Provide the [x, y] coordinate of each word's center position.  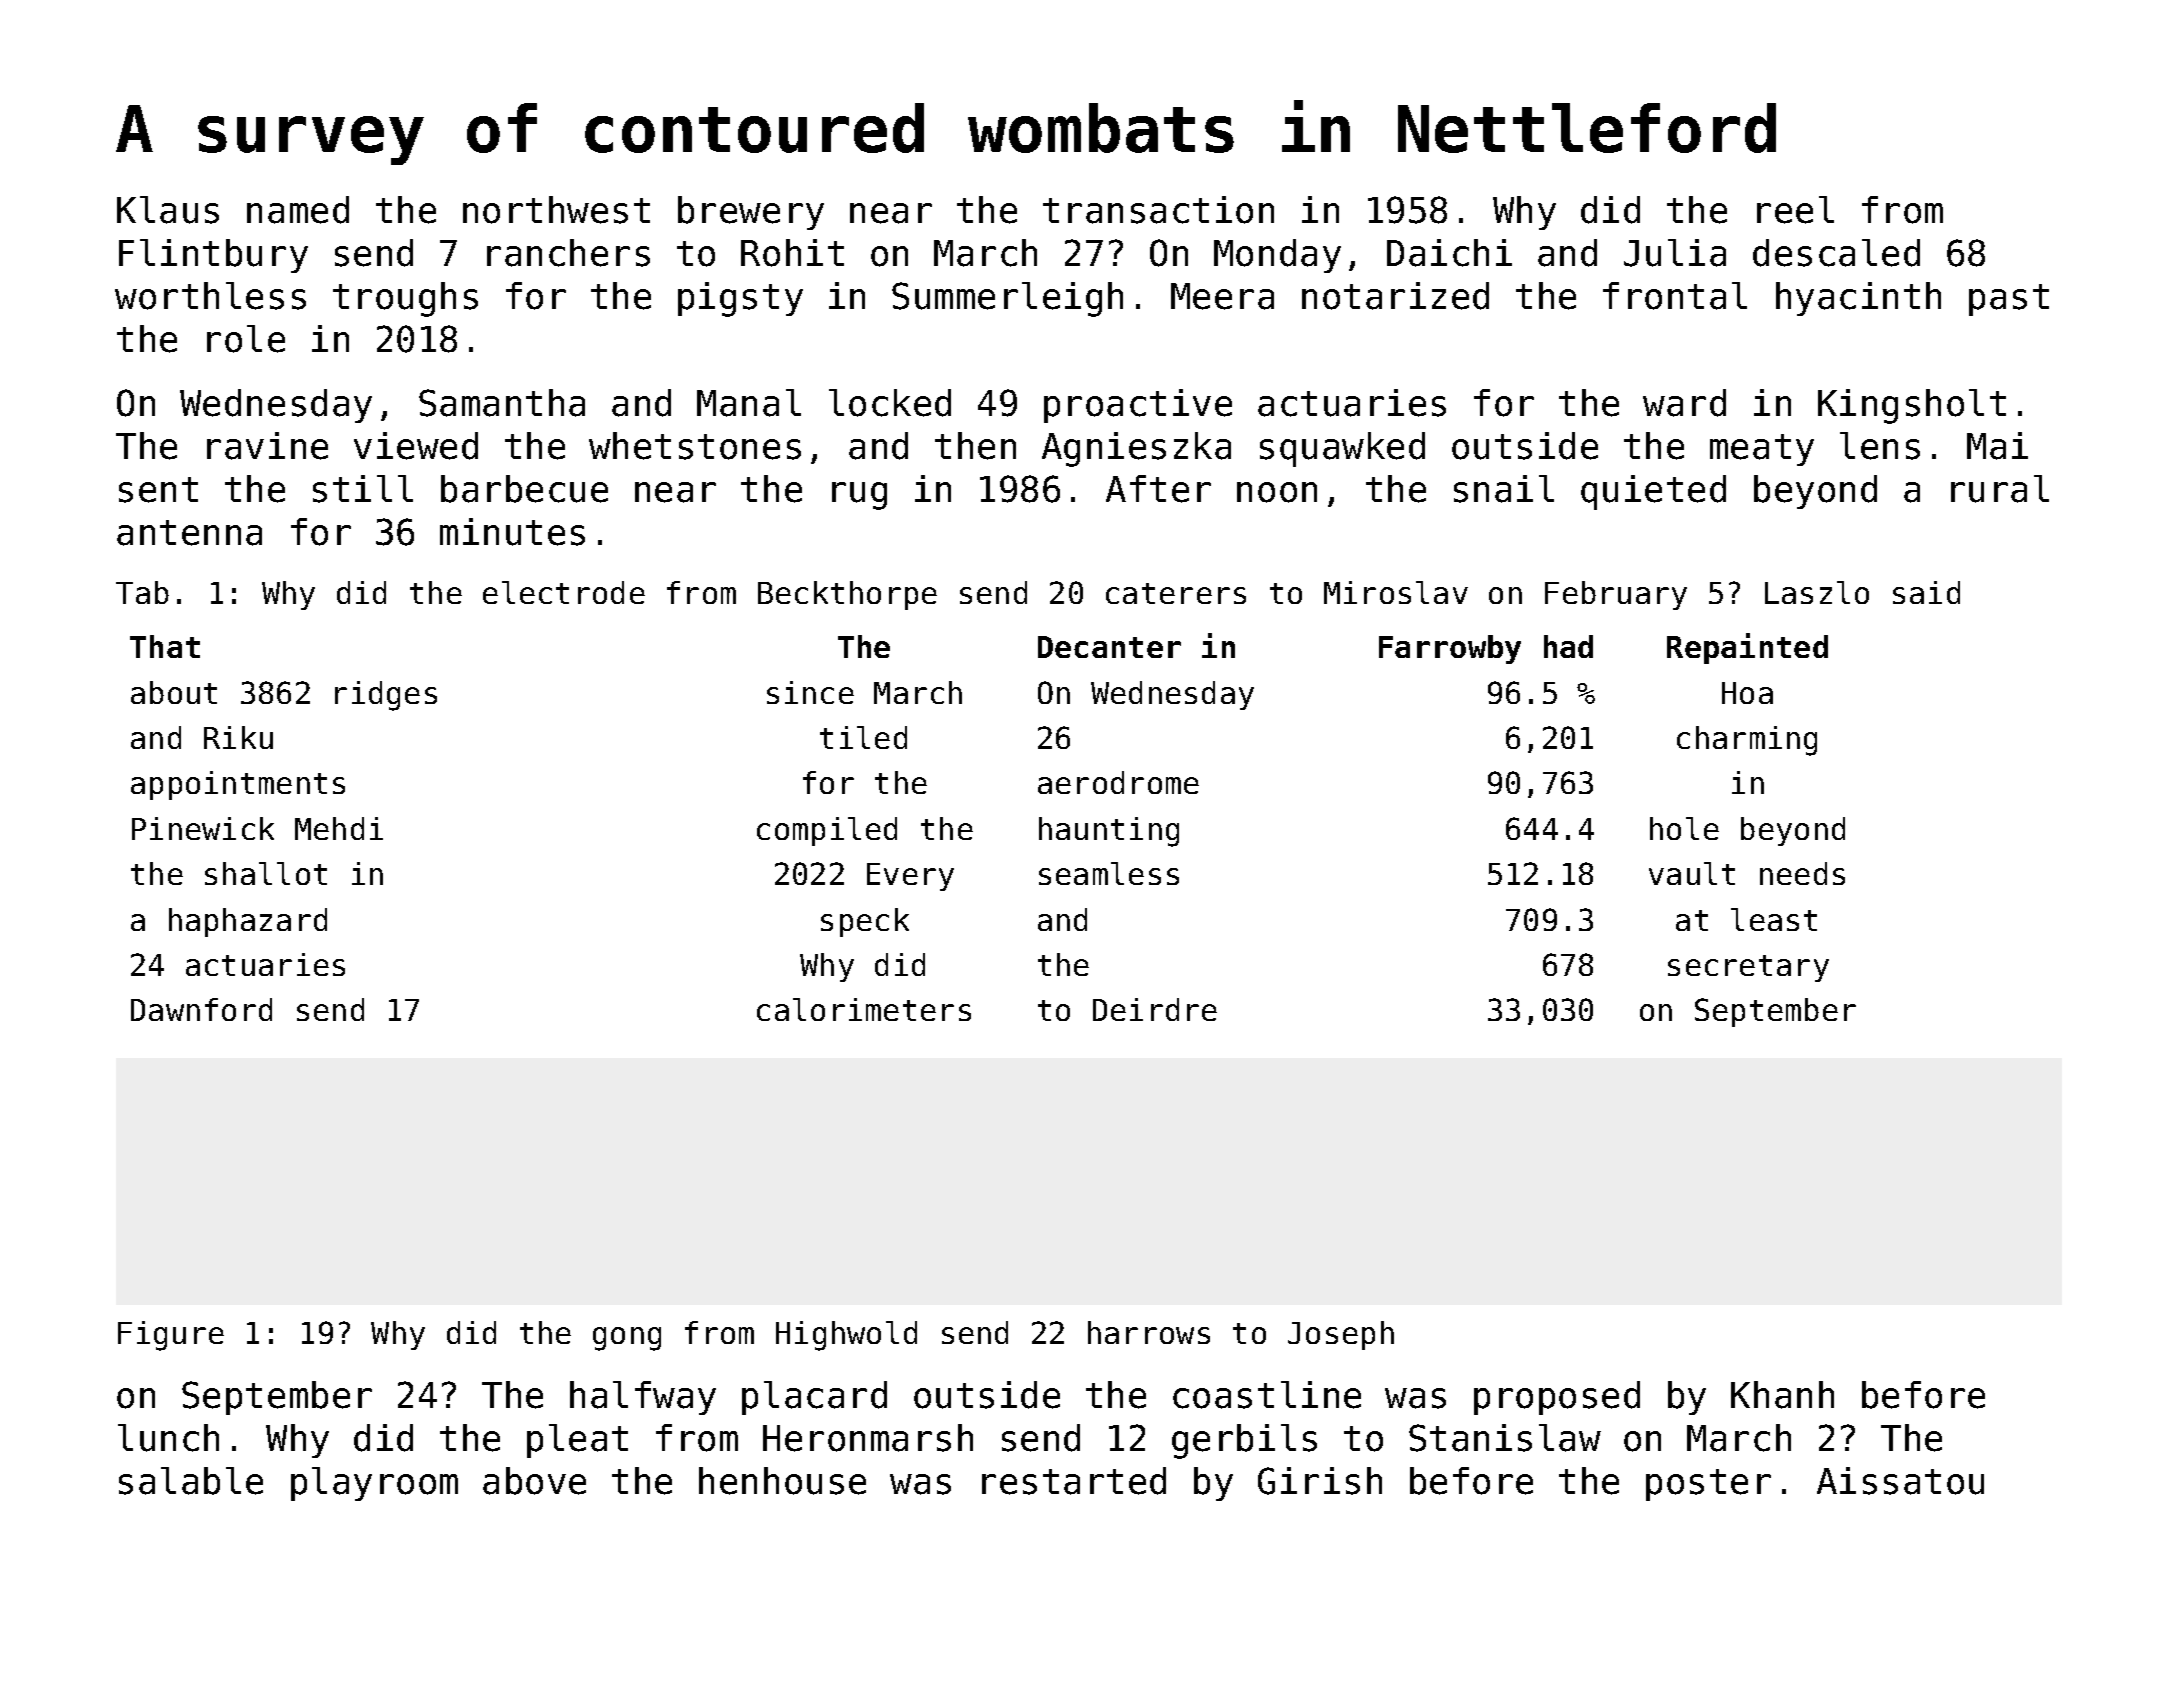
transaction [1158, 210]
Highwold [846, 1336]
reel [1795, 210]
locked [890, 403]
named [298, 210]
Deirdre [1155, 1009]
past [2009, 300]
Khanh [1782, 1395]
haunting [1109, 832]
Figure [171, 1336]
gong [627, 1339]
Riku [238, 737]
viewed [416, 446]
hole [1684, 828]
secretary [1748, 968]
